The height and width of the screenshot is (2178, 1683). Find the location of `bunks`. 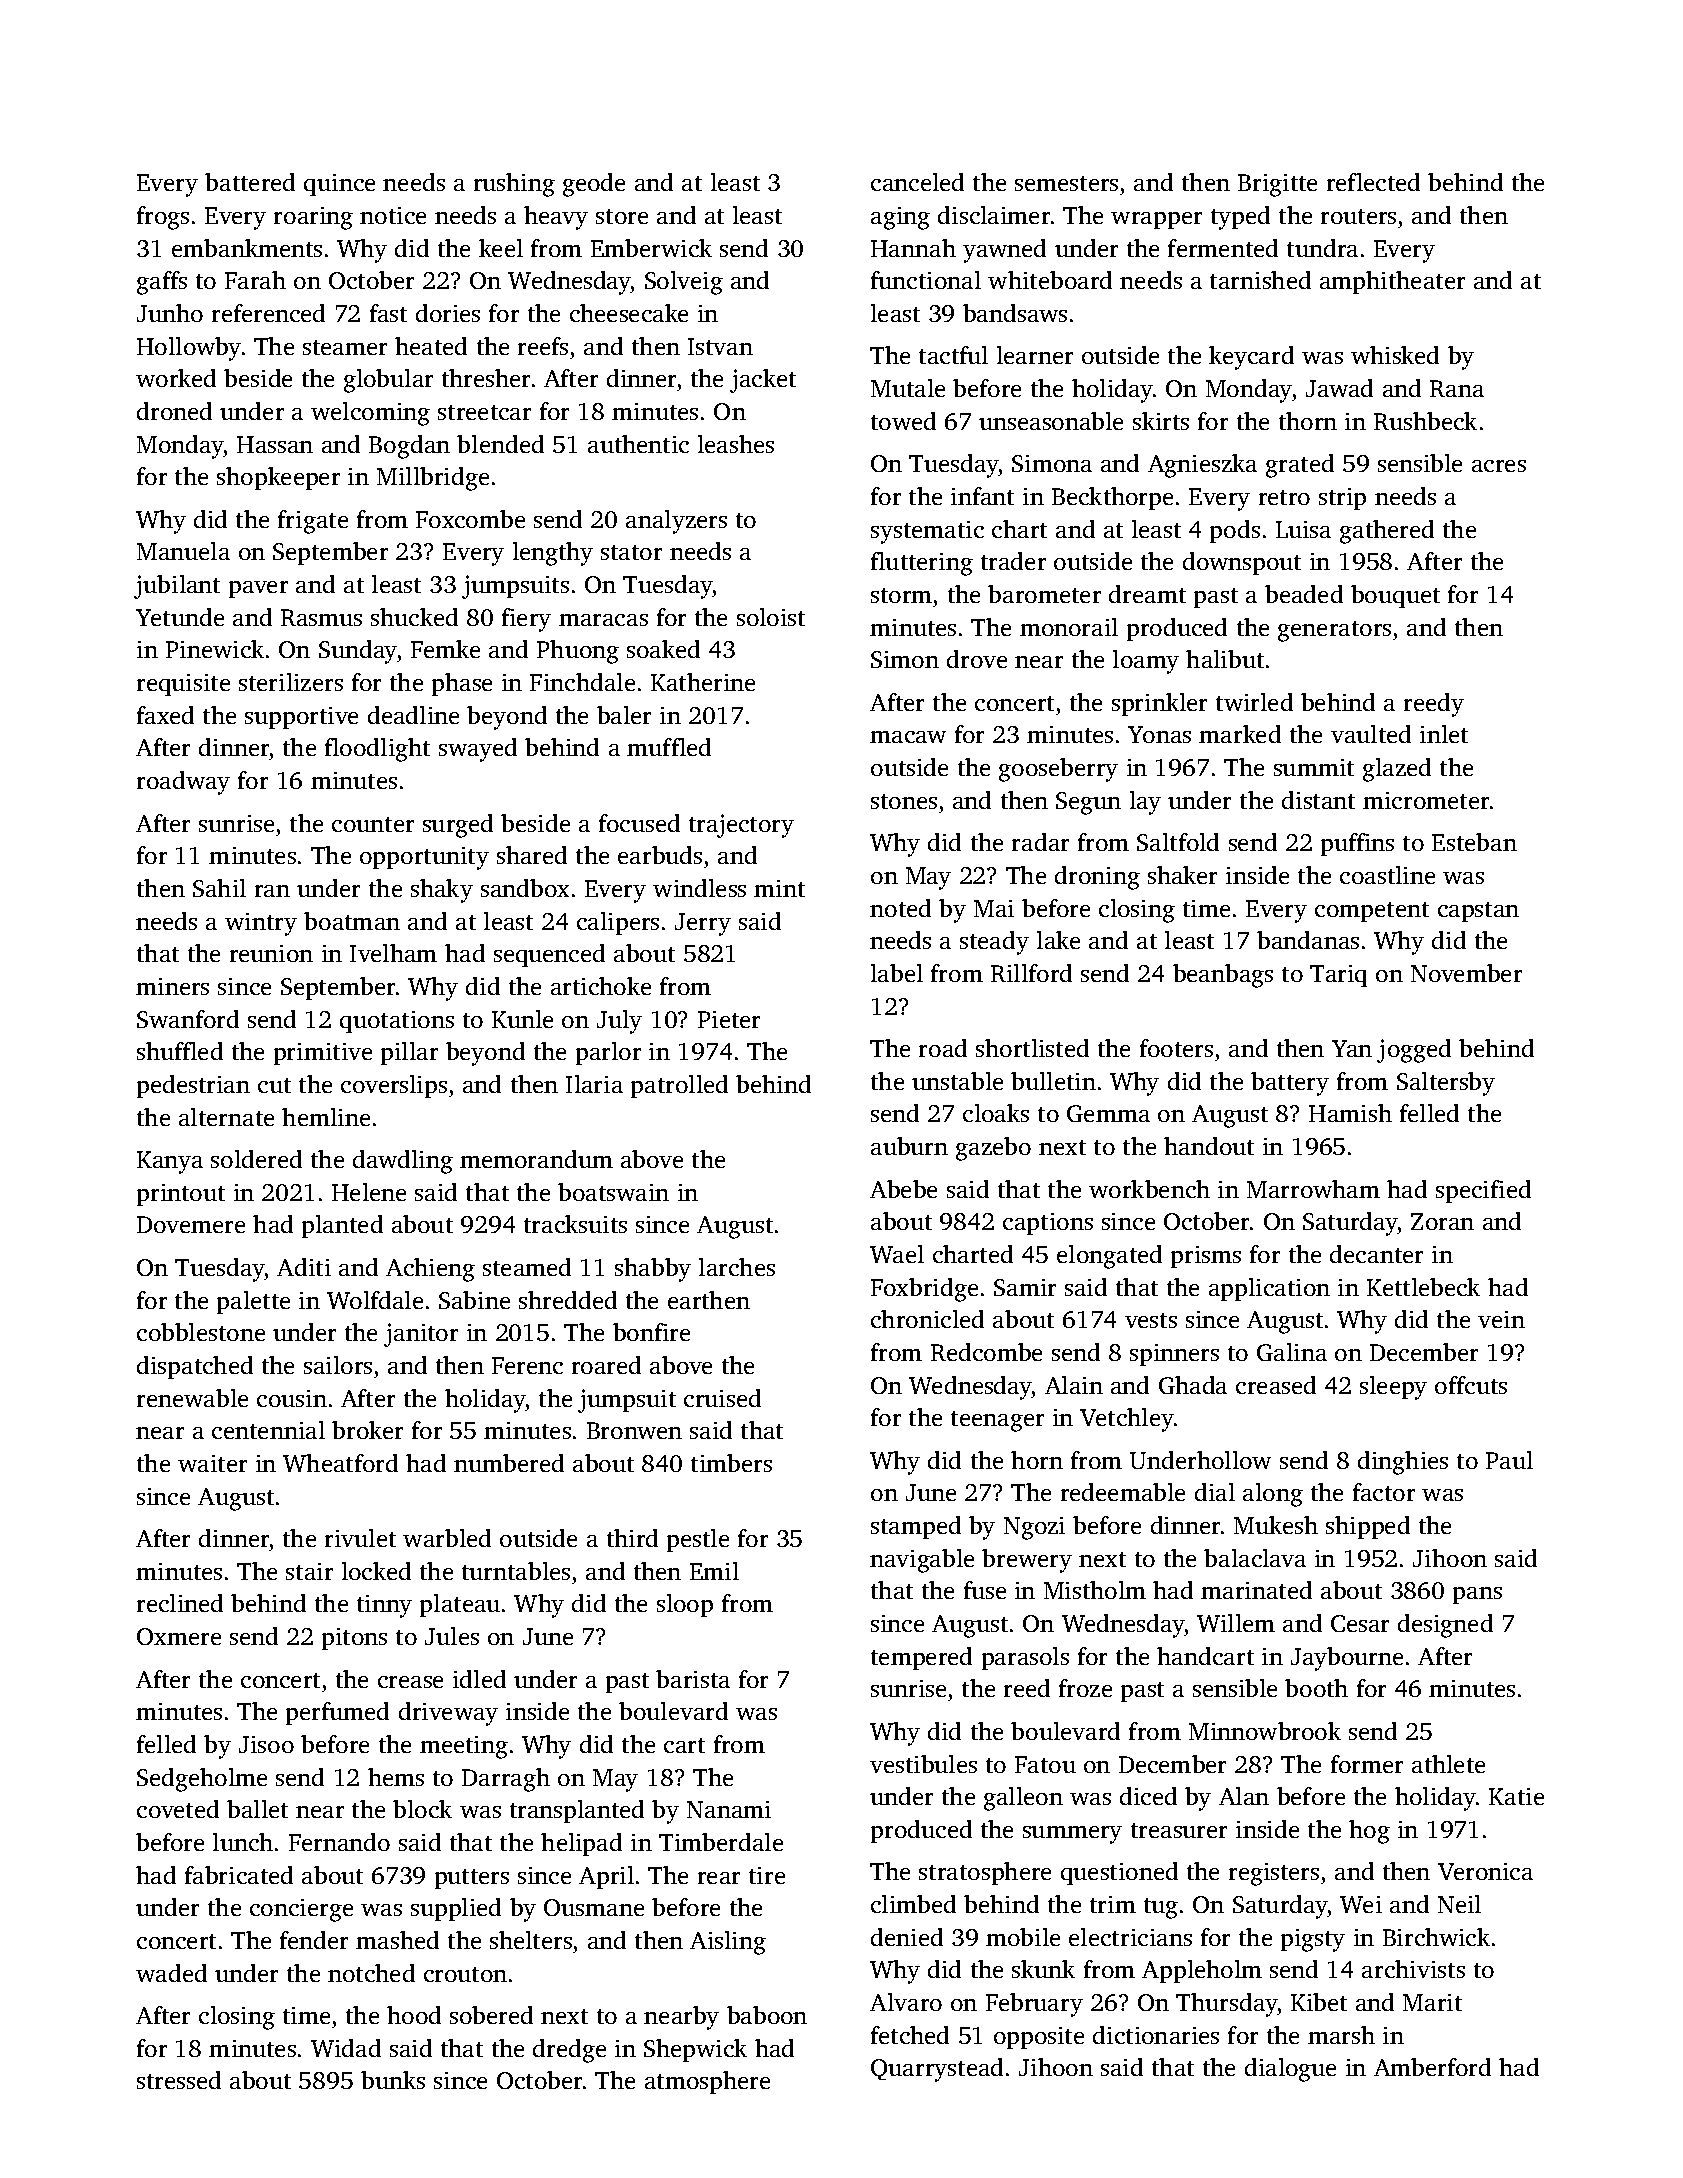

bunks is located at coordinates (393, 2080).
